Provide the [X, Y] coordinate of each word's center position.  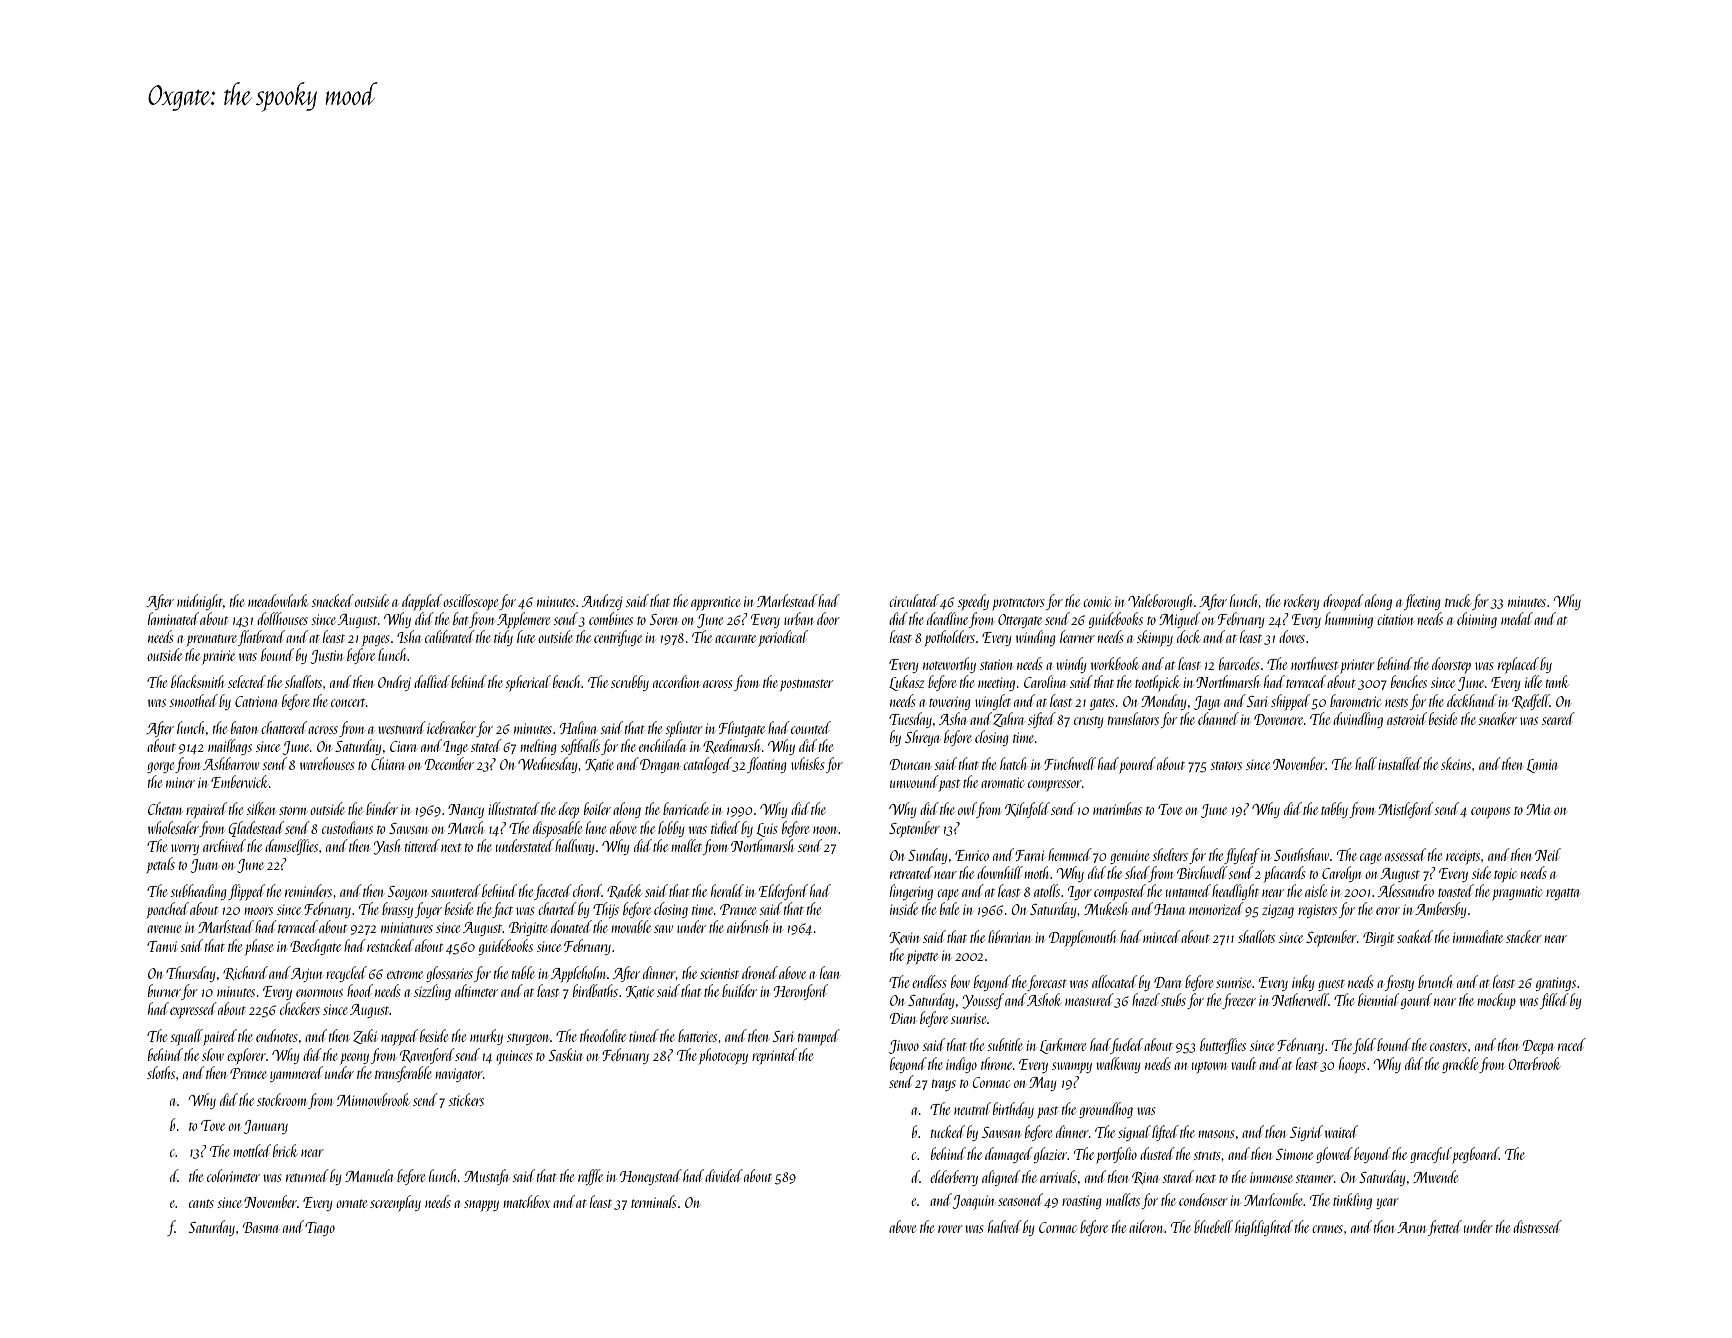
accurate [735, 639]
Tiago [320, 1229]
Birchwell [1202, 872]
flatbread [261, 638]
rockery [1301, 602]
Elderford [783, 892]
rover [950, 1229]
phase [259, 947]
